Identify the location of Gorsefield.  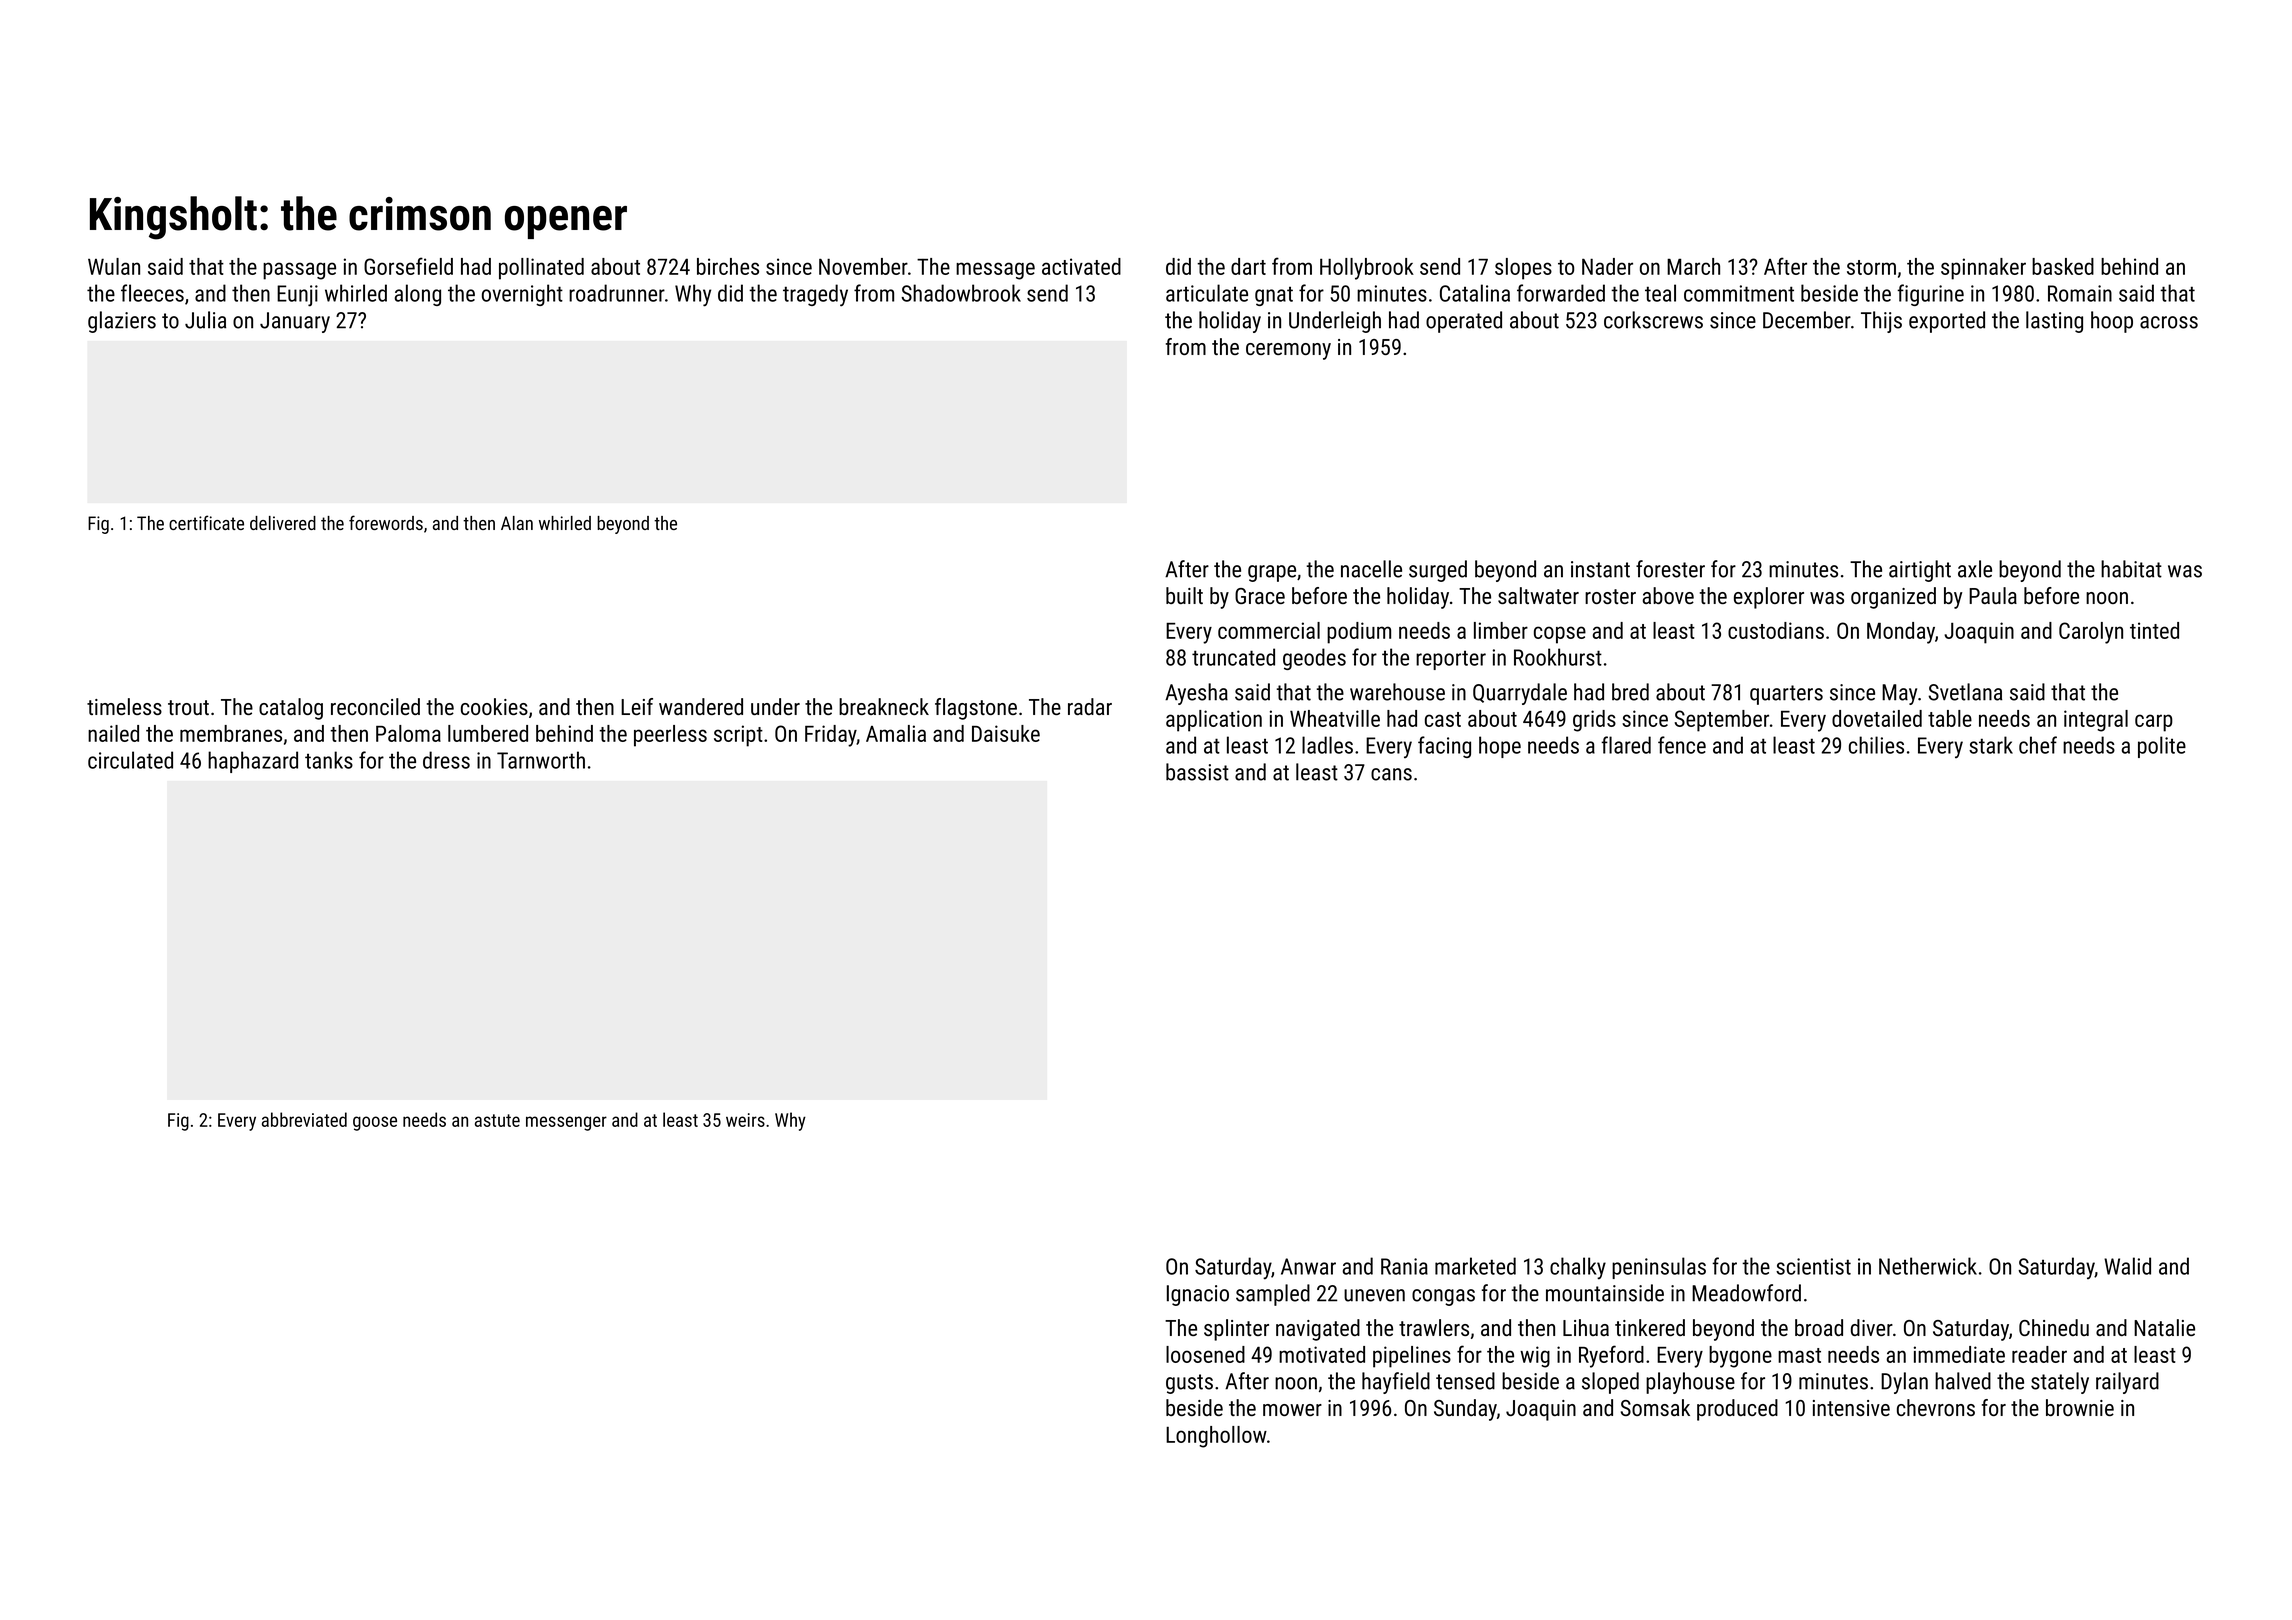
(408, 266).
